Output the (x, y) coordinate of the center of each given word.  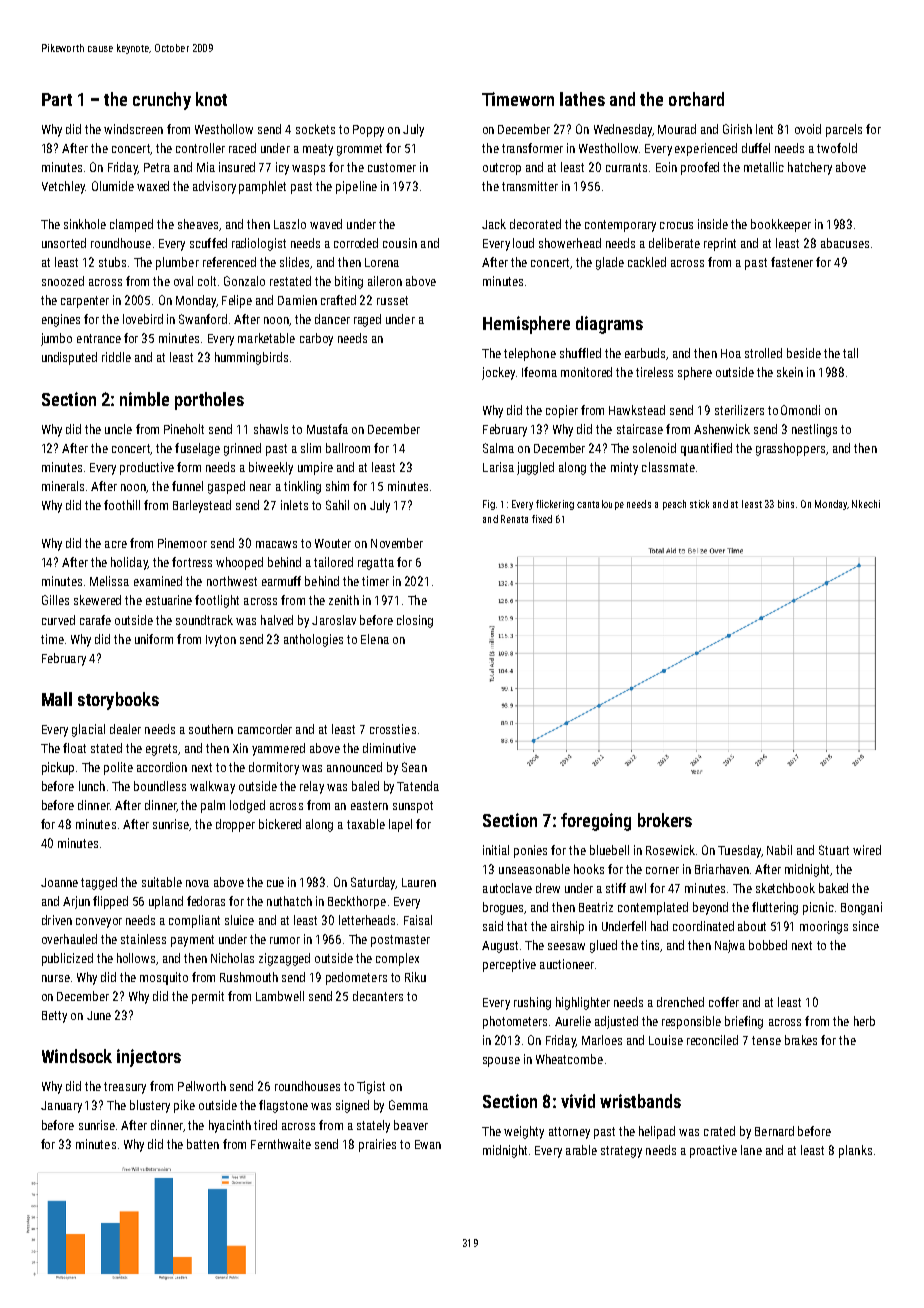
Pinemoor (182, 543)
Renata (514, 519)
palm (213, 806)
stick (699, 504)
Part (57, 99)
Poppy (368, 131)
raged (367, 320)
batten (203, 1144)
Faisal (418, 920)
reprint (720, 244)
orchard (696, 99)
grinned (242, 449)
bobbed (768, 945)
